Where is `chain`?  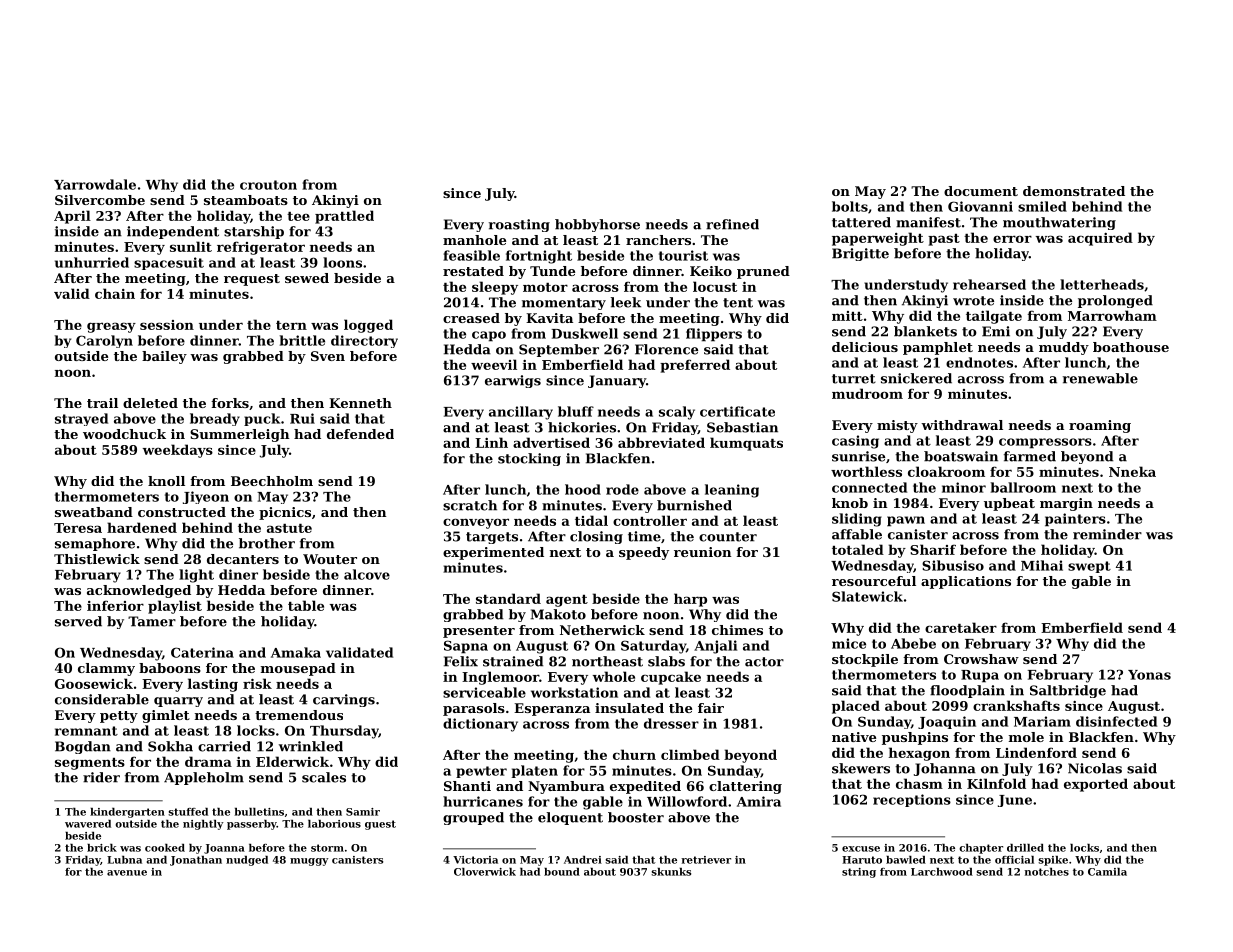
chain is located at coordinates (115, 293).
